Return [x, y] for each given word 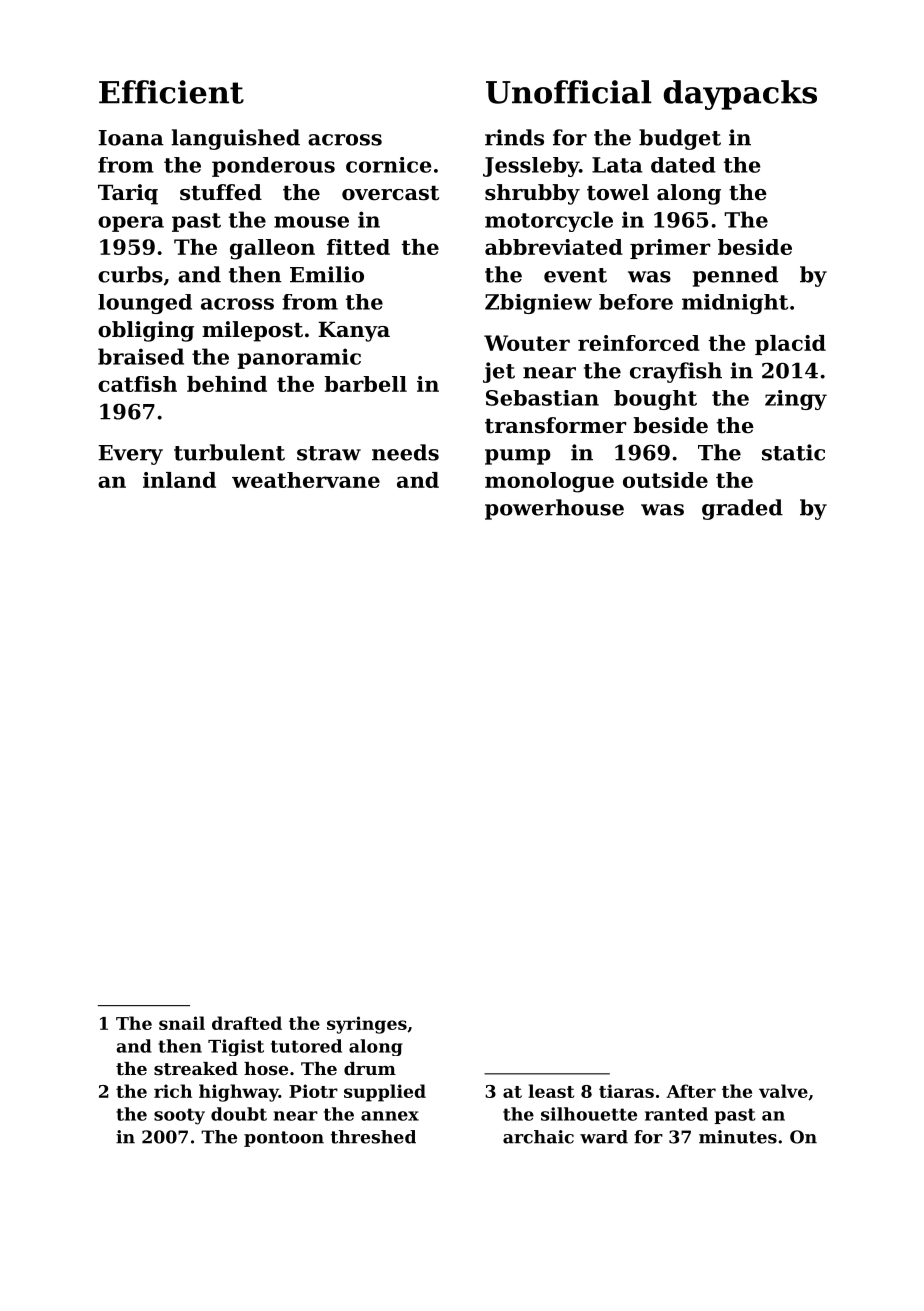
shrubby [532, 194]
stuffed [221, 192]
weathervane [306, 480]
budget [680, 139]
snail [182, 1023]
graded [742, 509]
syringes [367, 1025]
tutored [306, 1046]
